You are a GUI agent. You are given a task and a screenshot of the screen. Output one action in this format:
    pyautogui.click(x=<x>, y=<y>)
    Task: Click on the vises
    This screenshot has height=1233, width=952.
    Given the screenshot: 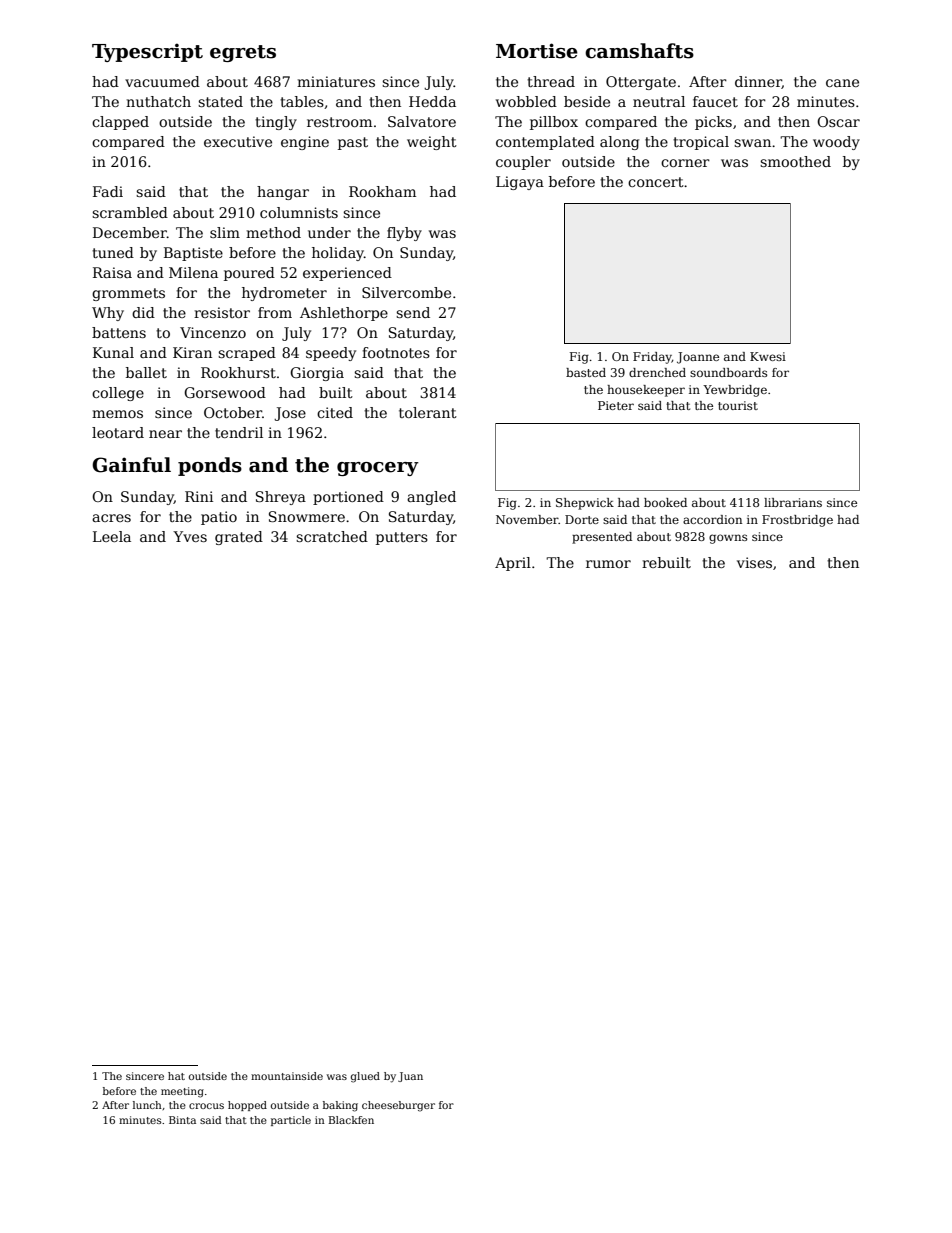 What is the action you would take?
    pyautogui.click(x=754, y=562)
